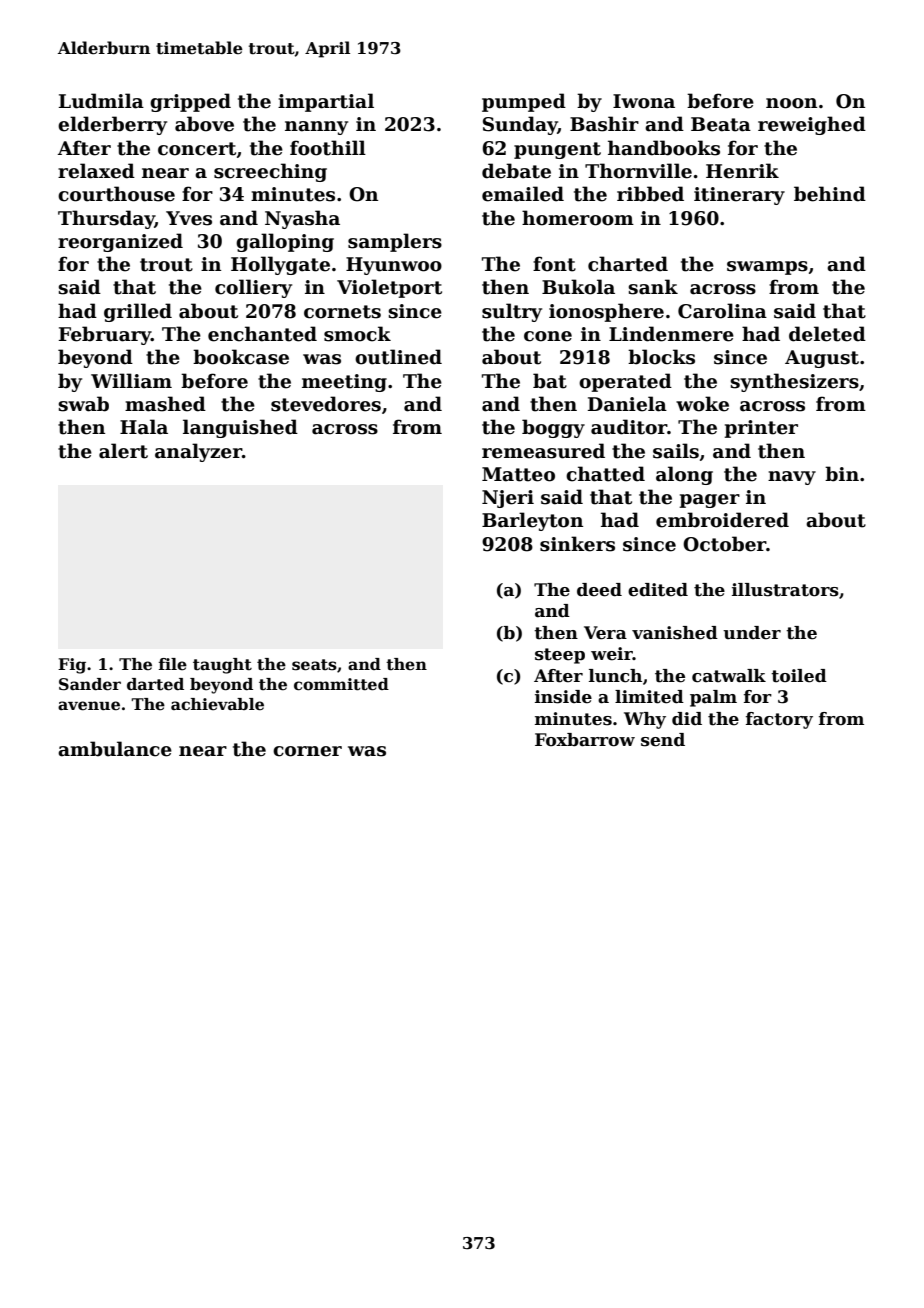 Image resolution: width=924 pixels, height=1308 pixels. Describe the element at coordinates (314, 665) in the image. I see `seats` at that location.
